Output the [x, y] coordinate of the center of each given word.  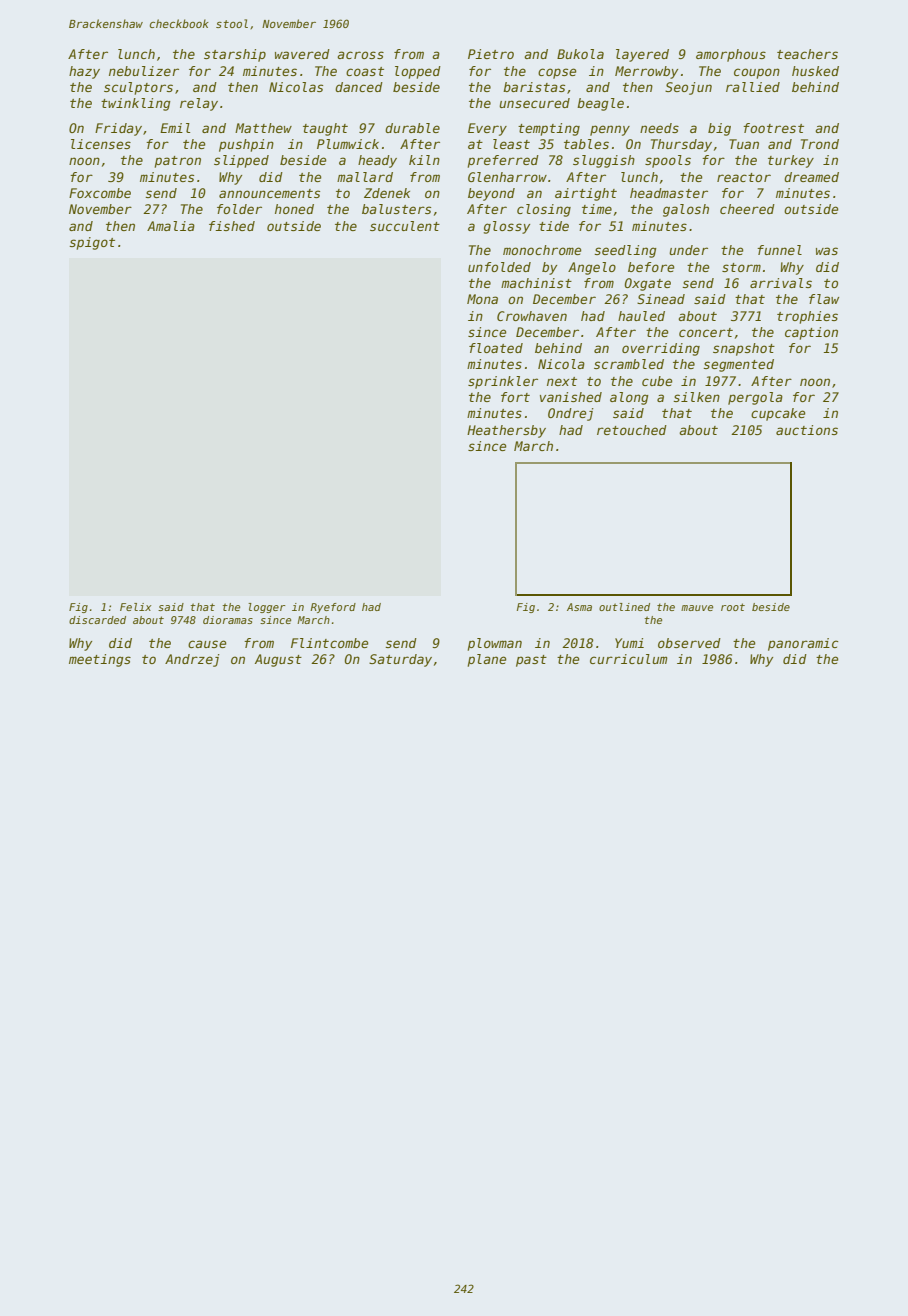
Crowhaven [532, 316]
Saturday [400, 660]
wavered [302, 54]
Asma [579, 607]
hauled [641, 316]
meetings [100, 660]
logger [267, 608]
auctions [807, 430]
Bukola [580, 54]
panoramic [803, 644]
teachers [807, 54]
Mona [482, 299]
